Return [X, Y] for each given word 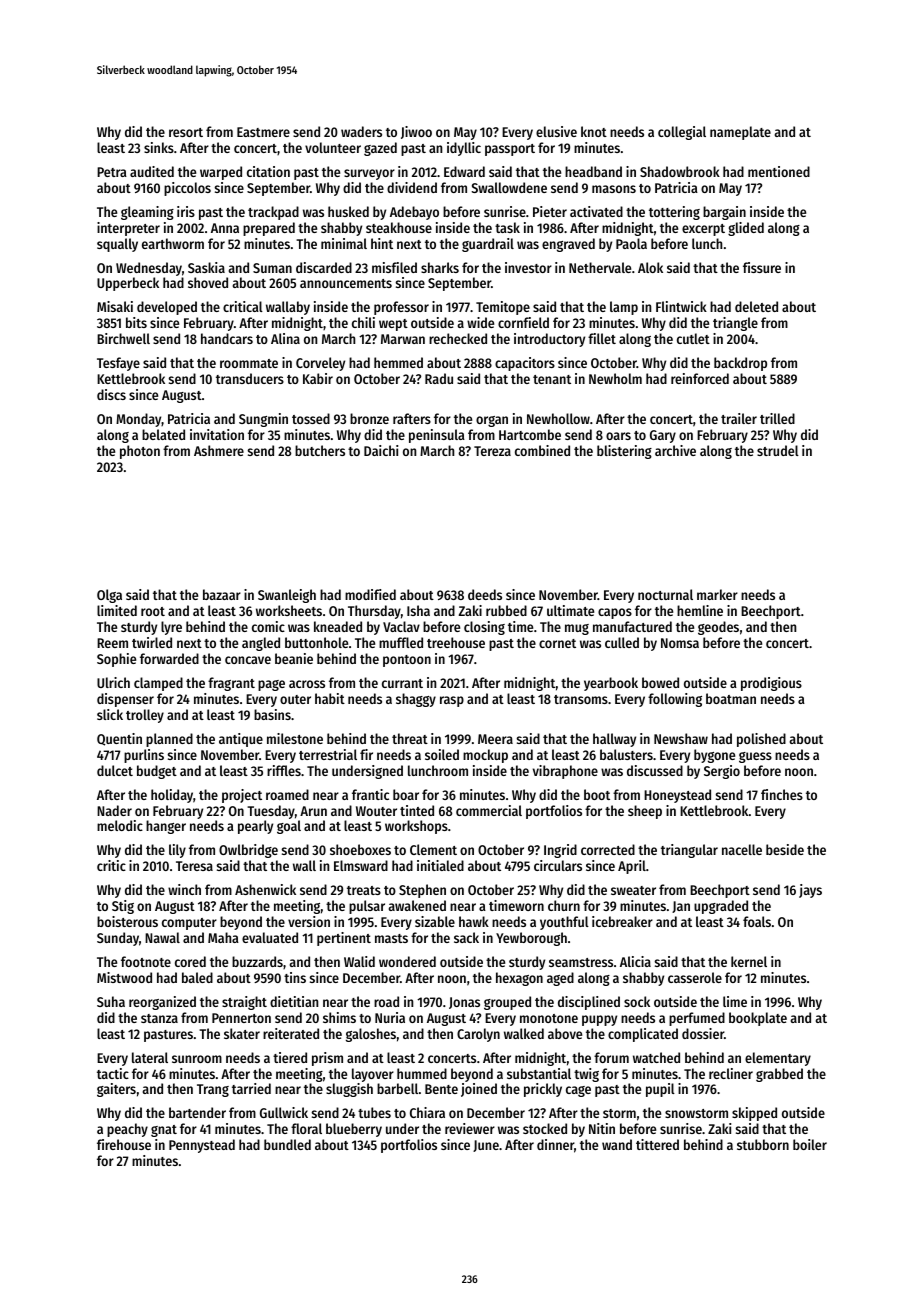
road [386, 1001]
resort [186, 132]
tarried [251, 1088]
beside [785, 849]
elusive [556, 131]
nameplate [740, 133]
